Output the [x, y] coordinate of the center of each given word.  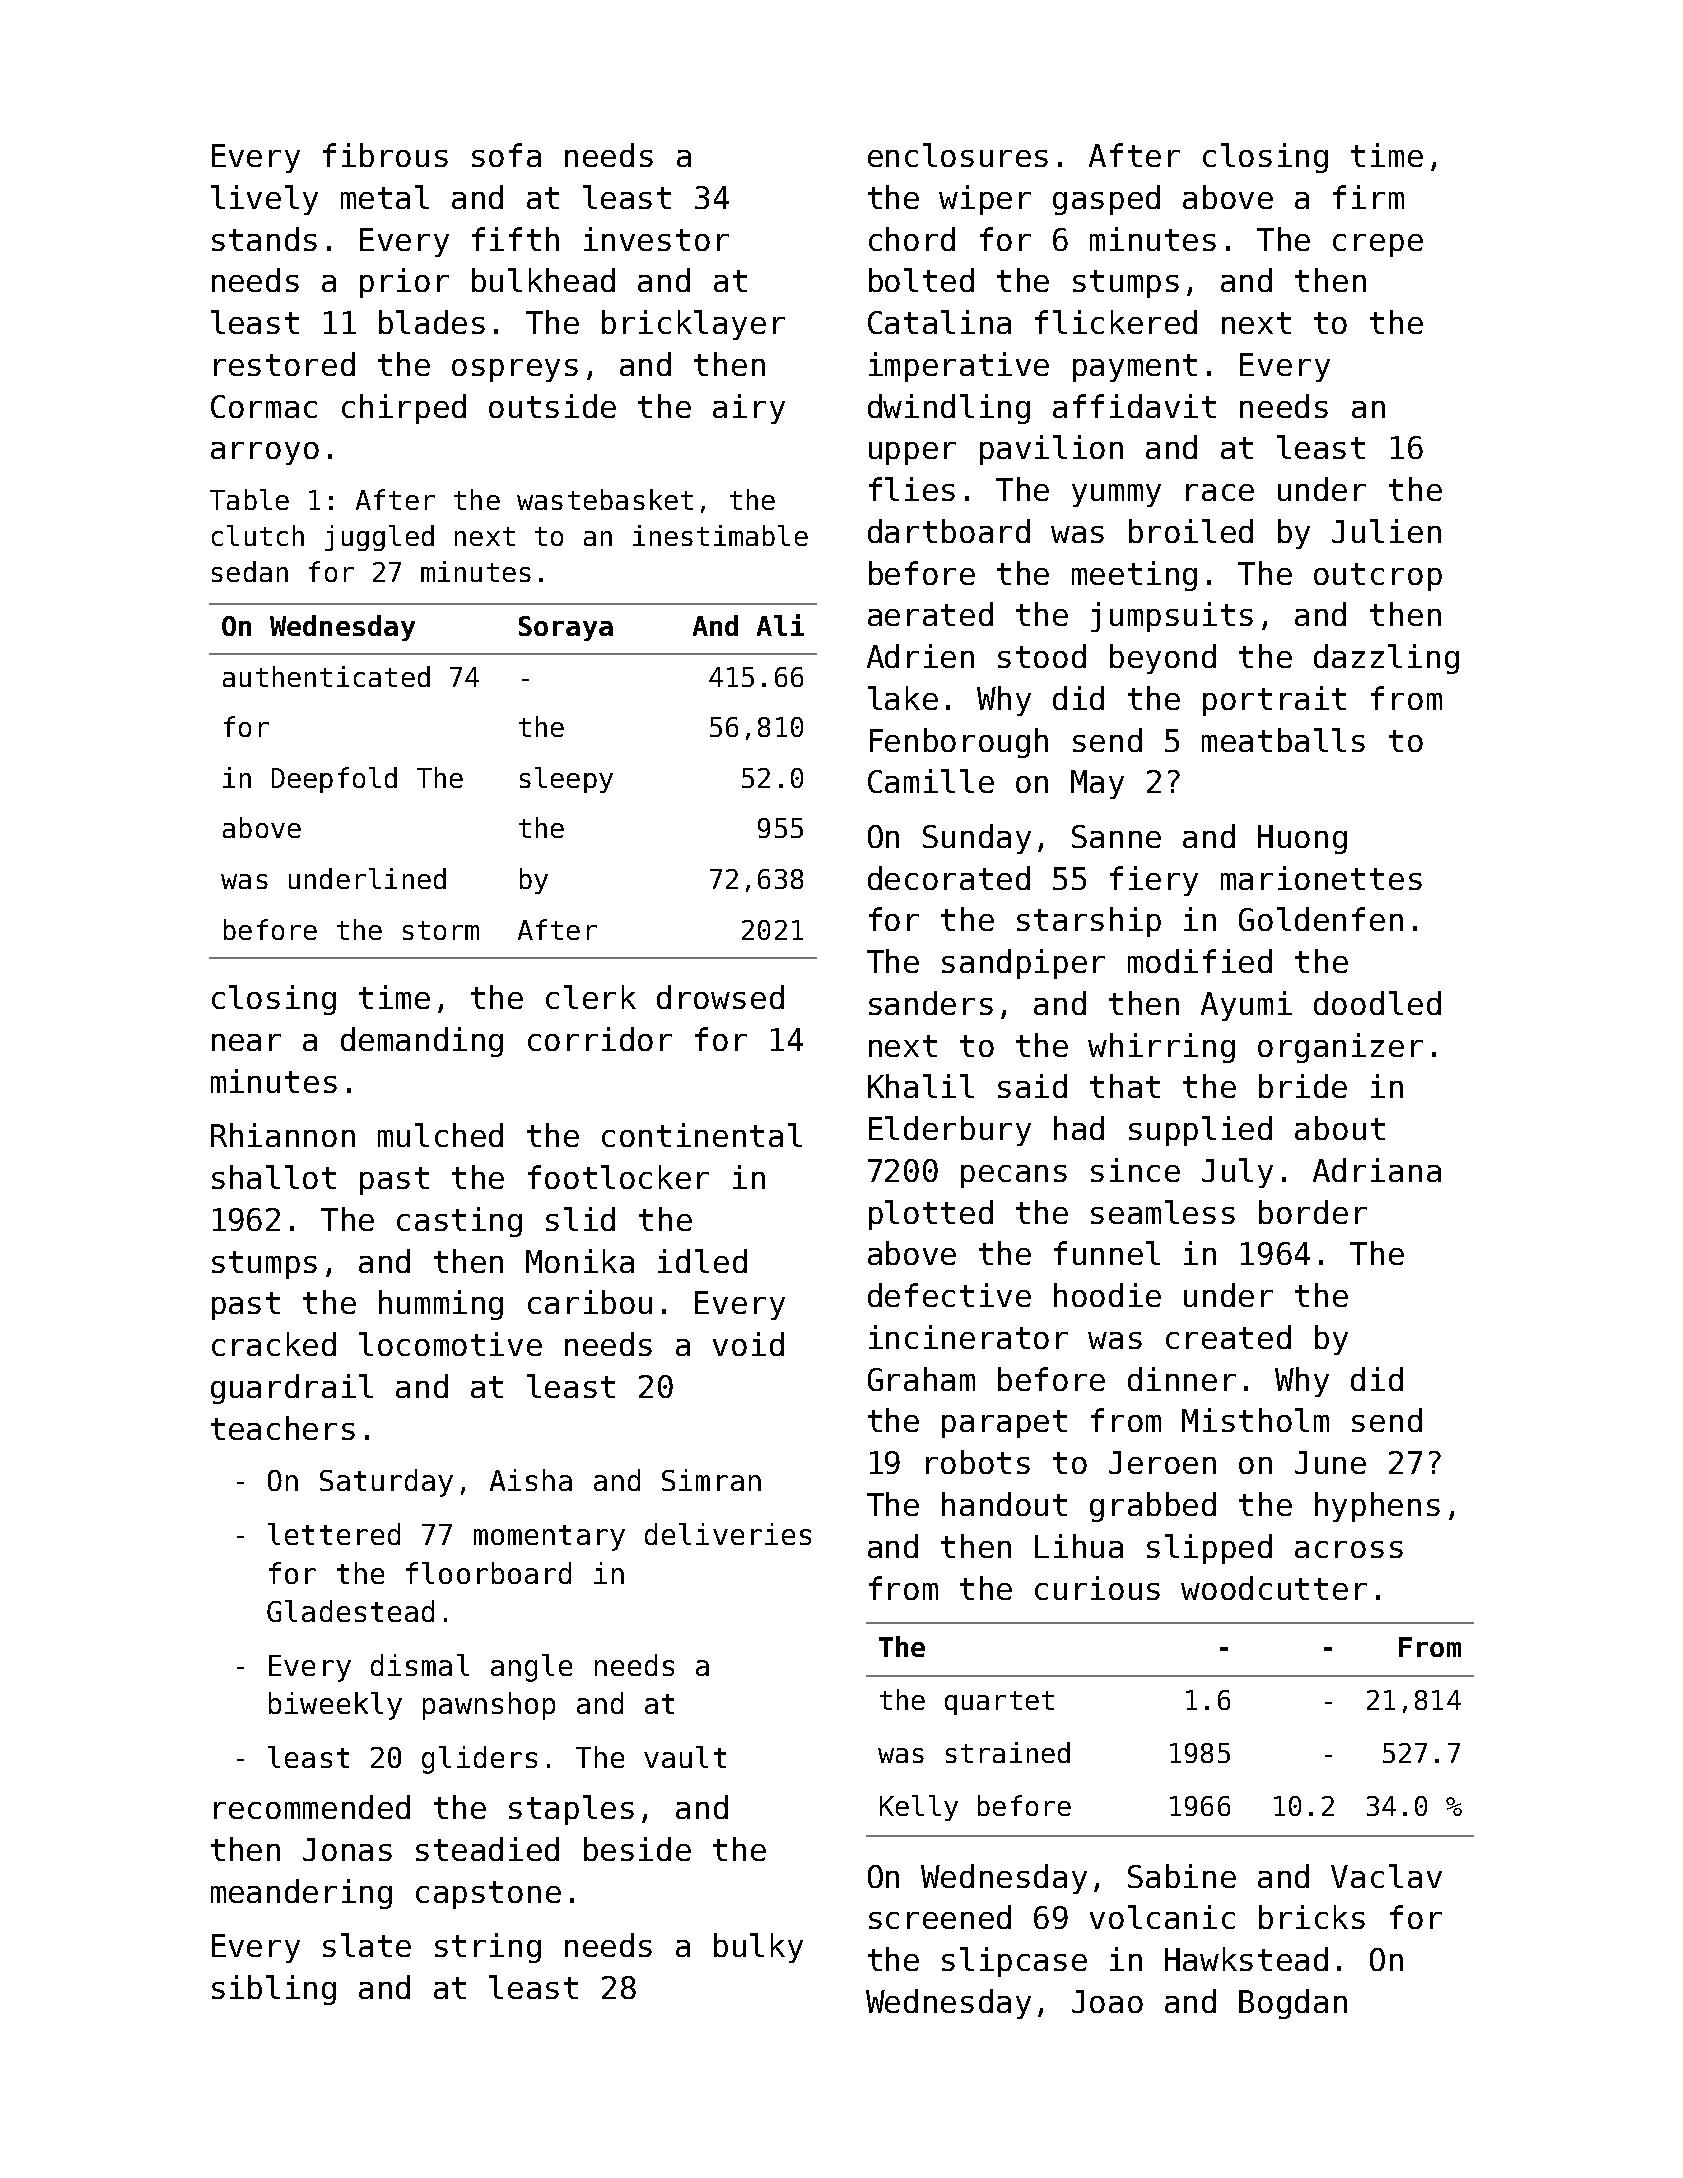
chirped [404, 409]
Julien [1386, 531]
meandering [301, 1894]
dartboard [949, 531]
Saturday [386, 1483]
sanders [931, 1003]
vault [685, 1757]
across [1349, 1549]
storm [441, 930]
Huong [1302, 839]
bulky [758, 1948]
